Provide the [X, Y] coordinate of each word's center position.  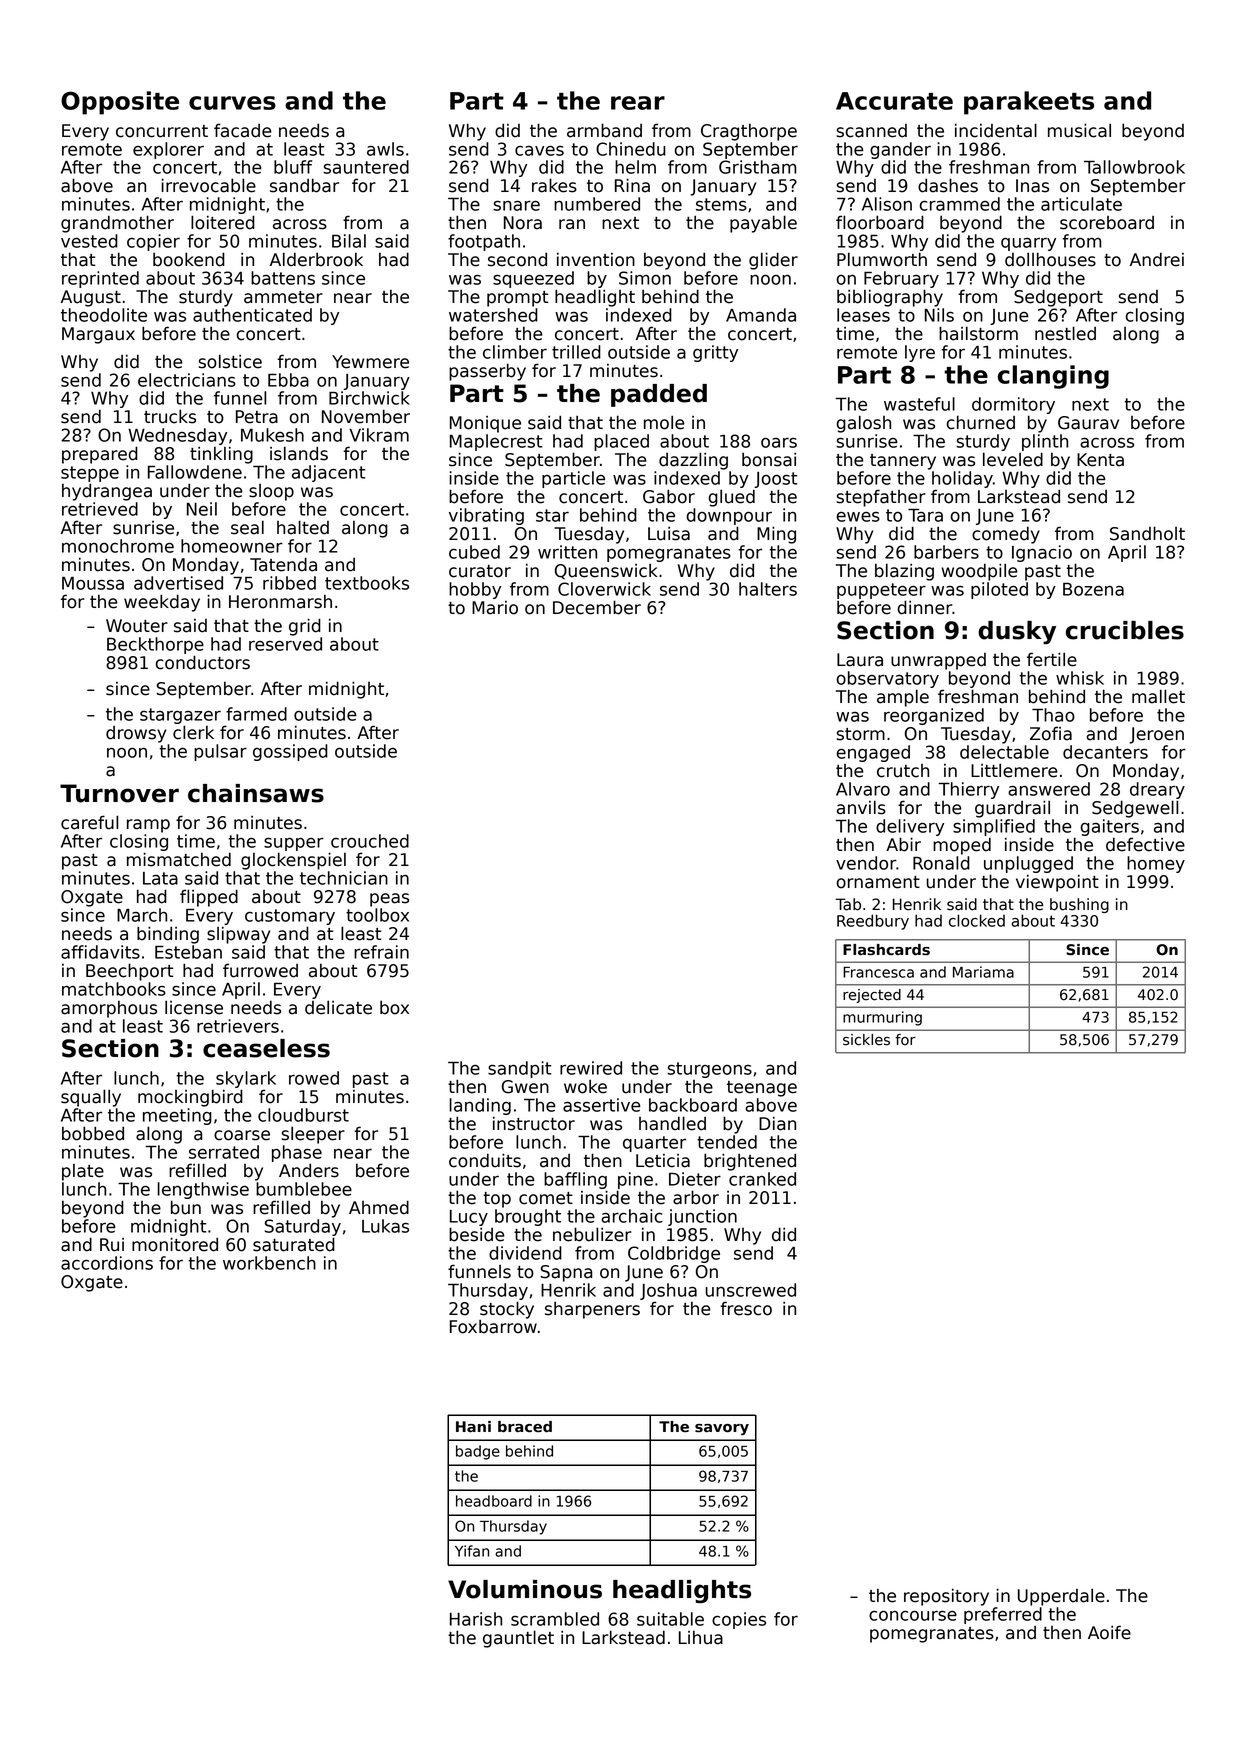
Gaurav [1088, 423]
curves [232, 103]
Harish [476, 1619]
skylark [246, 1079]
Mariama [983, 972]
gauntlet [518, 1639]
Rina [632, 185]
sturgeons [709, 1070]
